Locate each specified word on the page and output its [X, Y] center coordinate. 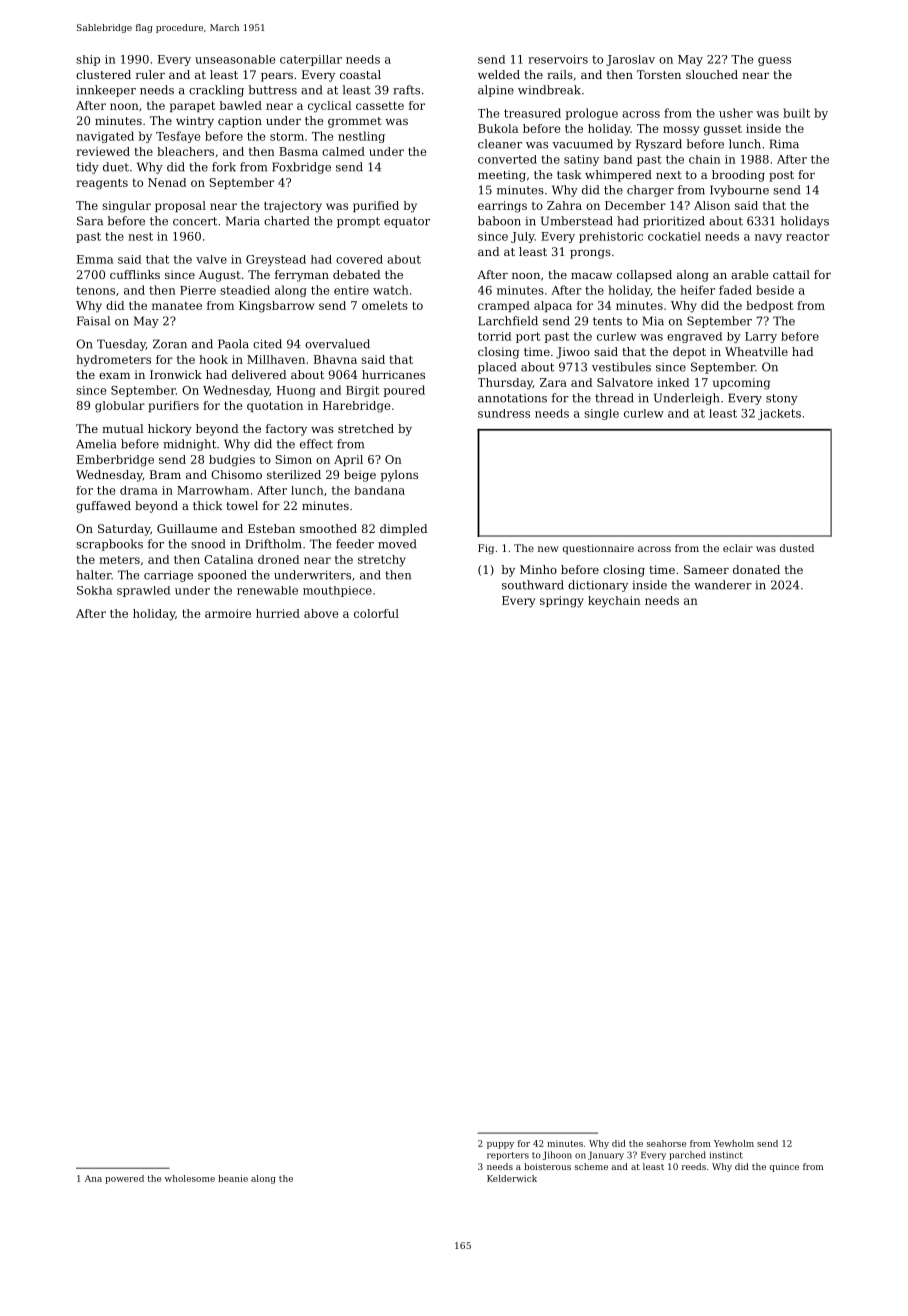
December [635, 205]
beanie [233, 1178]
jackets [779, 414]
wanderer [723, 585]
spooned [222, 576]
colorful [376, 613]
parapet [192, 107]
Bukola [498, 128]
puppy [500, 1145]
